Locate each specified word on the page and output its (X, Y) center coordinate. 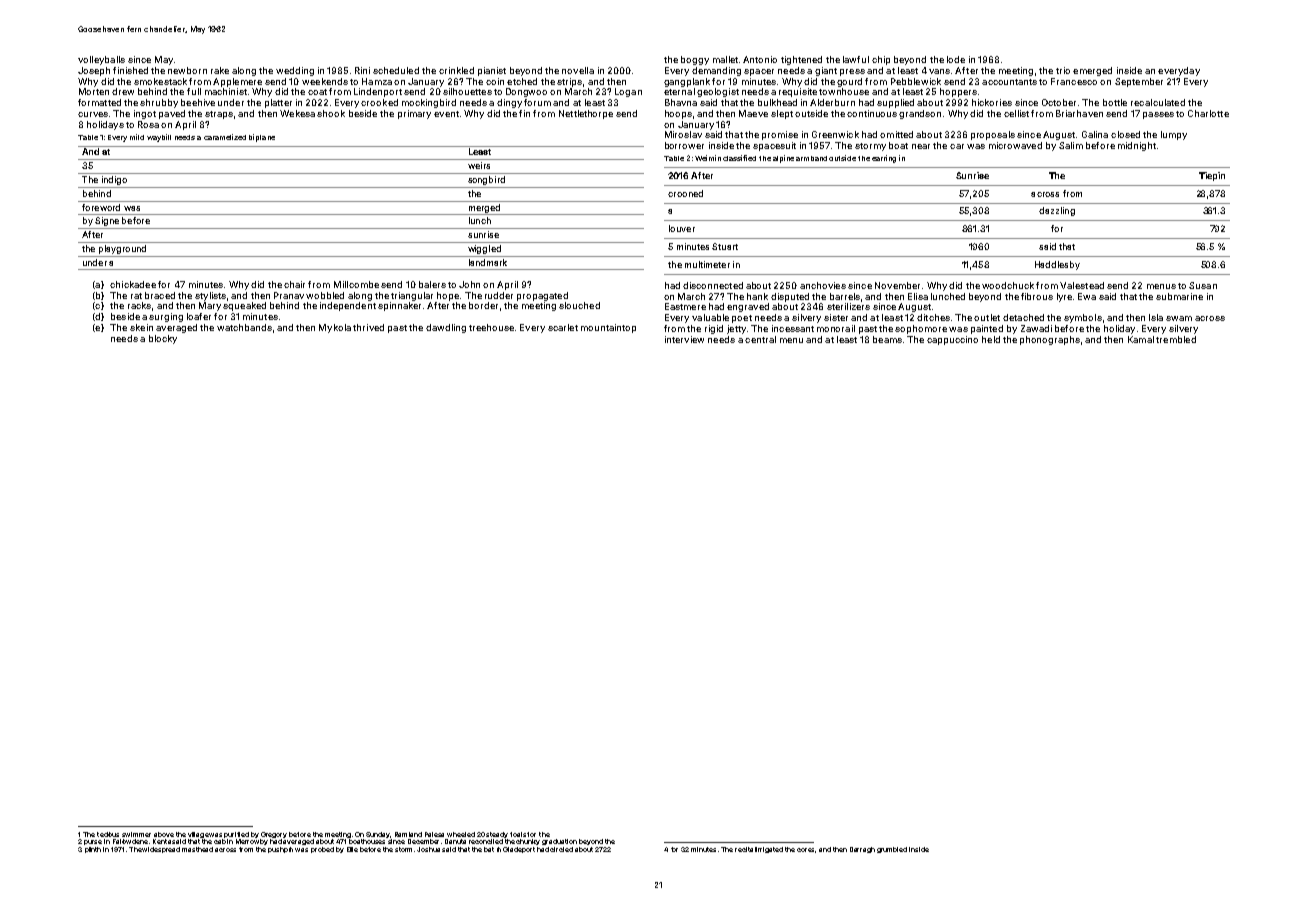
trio (1063, 70)
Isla (1156, 317)
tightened (801, 60)
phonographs (1050, 340)
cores (806, 850)
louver (682, 228)
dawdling (446, 328)
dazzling (1057, 211)
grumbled (892, 850)
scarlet (563, 327)
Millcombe (356, 284)
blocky (163, 339)
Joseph (94, 71)
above (164, 834)
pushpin (280, 850)
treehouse (491, 327)
